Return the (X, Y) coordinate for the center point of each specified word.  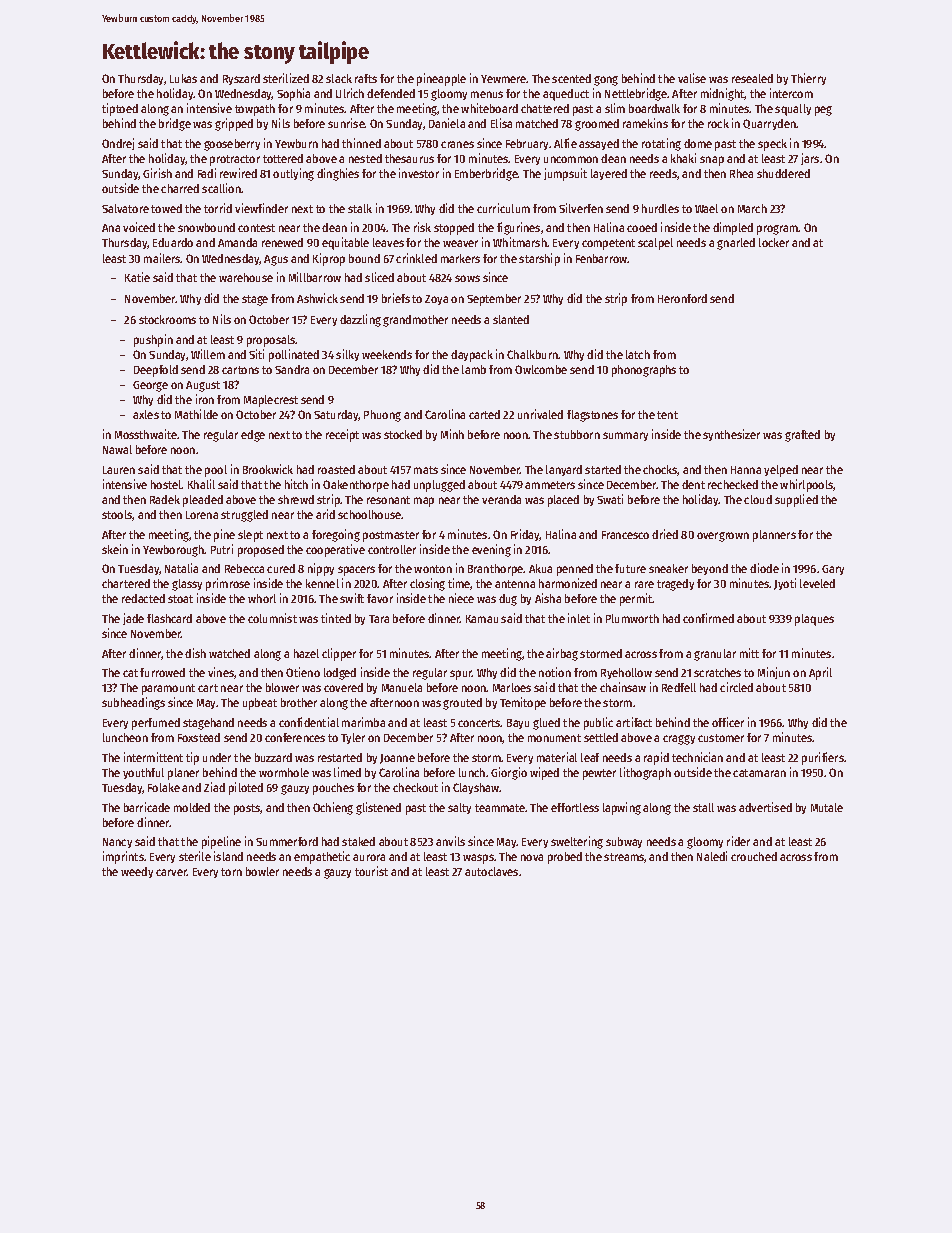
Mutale (827, 807)
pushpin (153, 340)
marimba (363, 722)
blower (282, 687)
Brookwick (268, 469)
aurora (369, 857)
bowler (262, 871)
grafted (802, 436)
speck (772, 145)
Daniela (447, 123)
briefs (396, 298)
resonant (388, 500)
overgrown (723, 537)
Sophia (293, 94)
